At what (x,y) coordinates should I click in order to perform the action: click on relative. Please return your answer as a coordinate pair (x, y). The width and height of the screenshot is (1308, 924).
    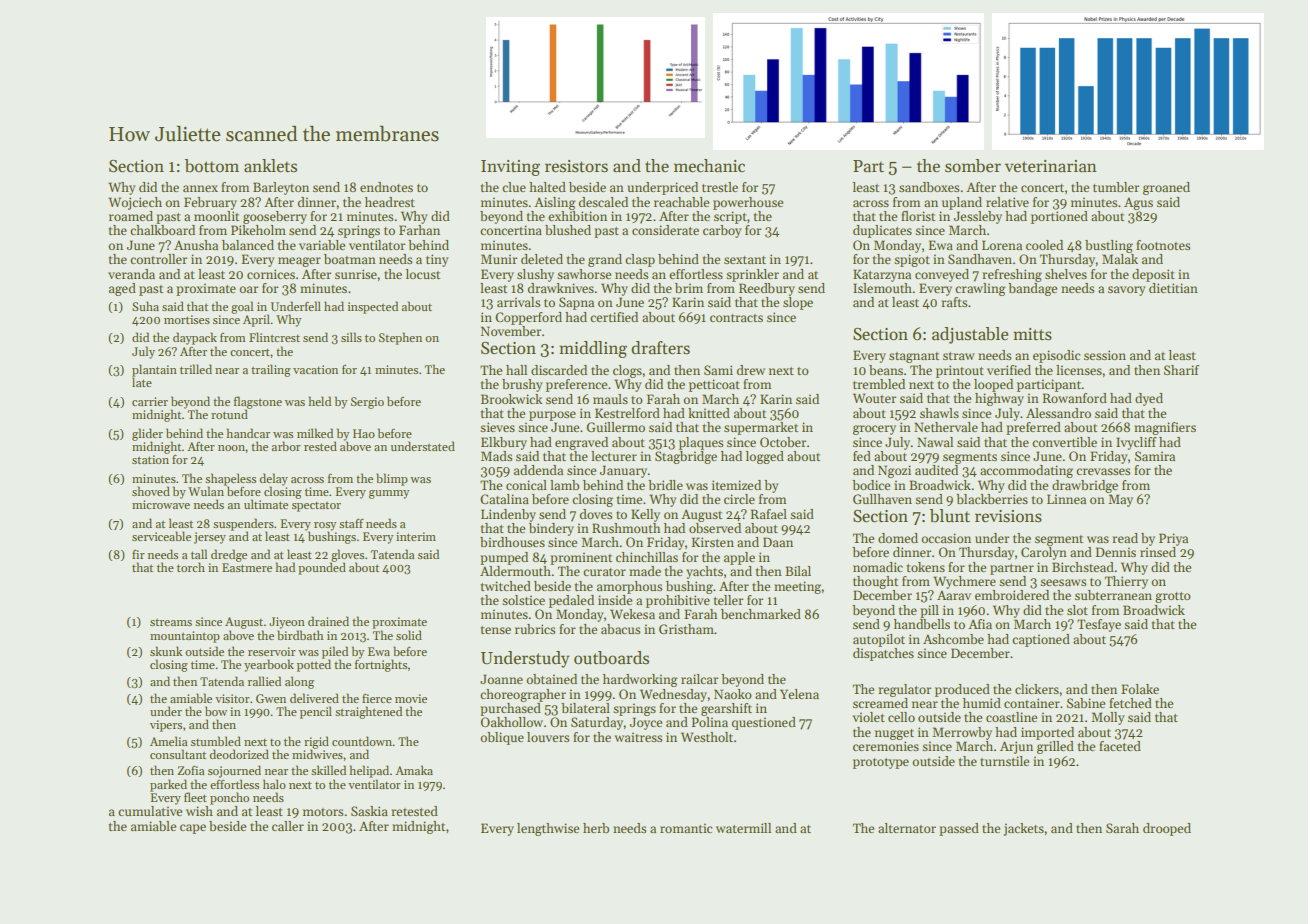
    Looking at the image, I should click on (1007, 202).
